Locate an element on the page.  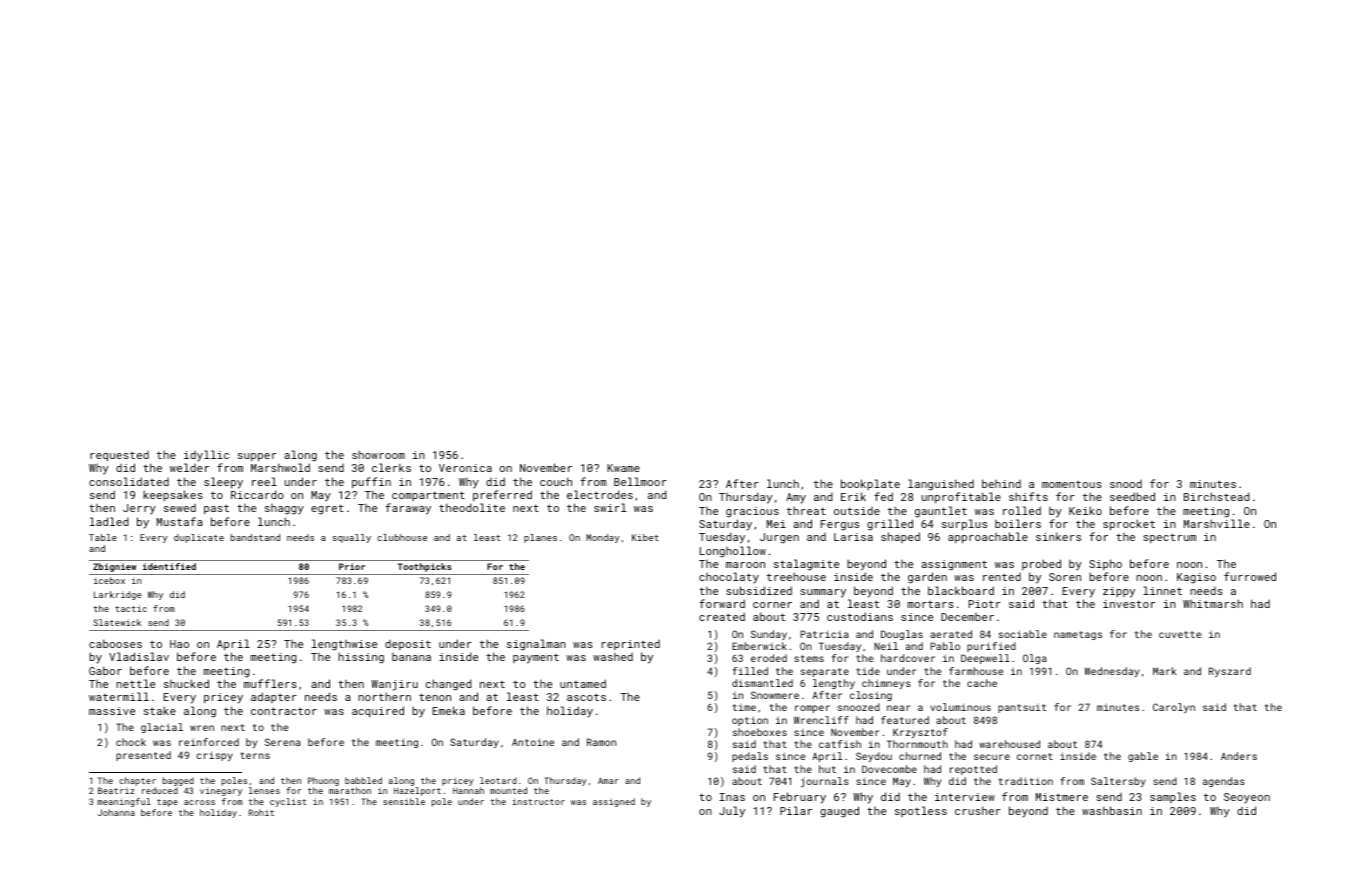
showroom is located at coordinates (378, 454).
